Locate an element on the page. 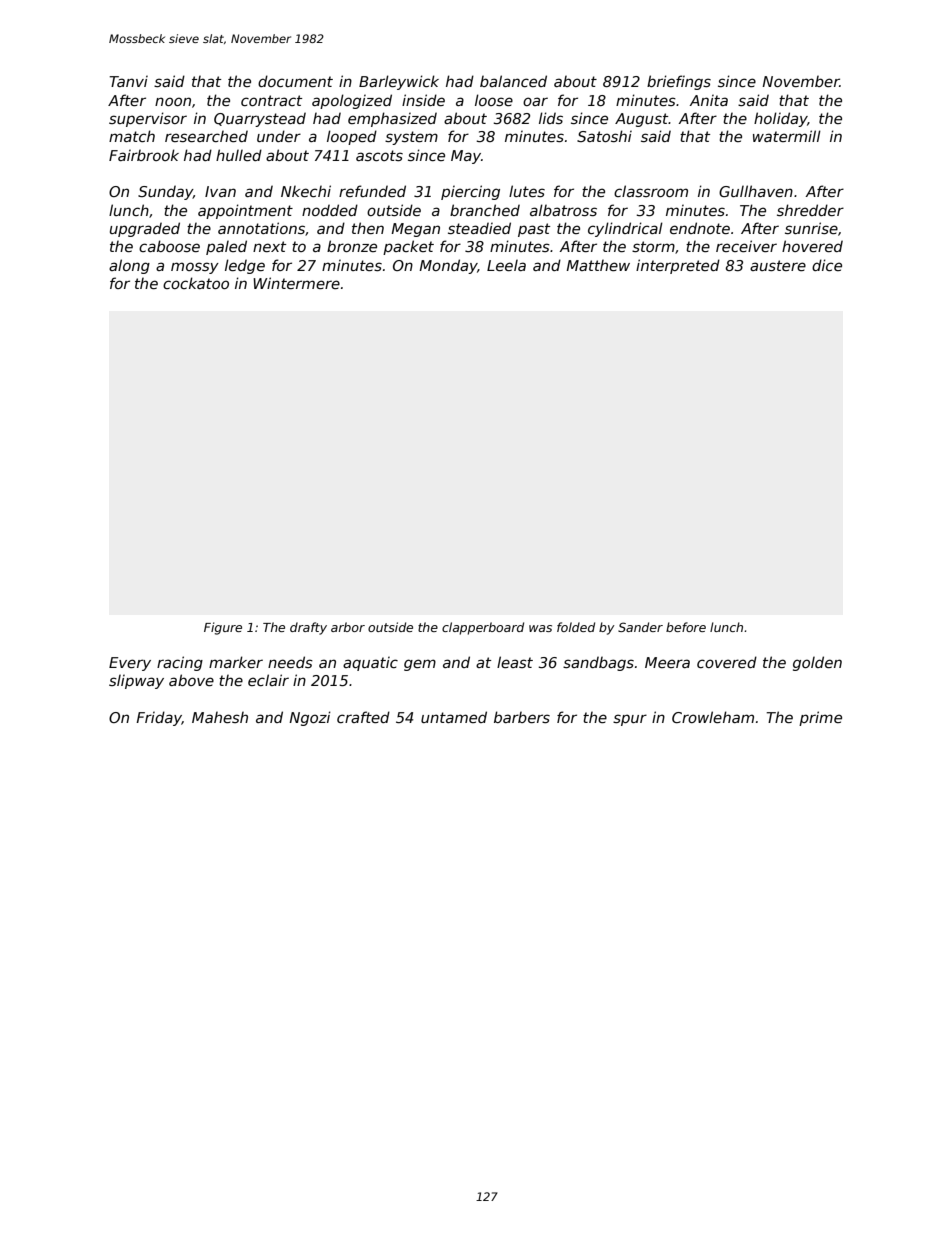 This page has height=1233, width=952. eclair is located at coordinates (268, 680).
